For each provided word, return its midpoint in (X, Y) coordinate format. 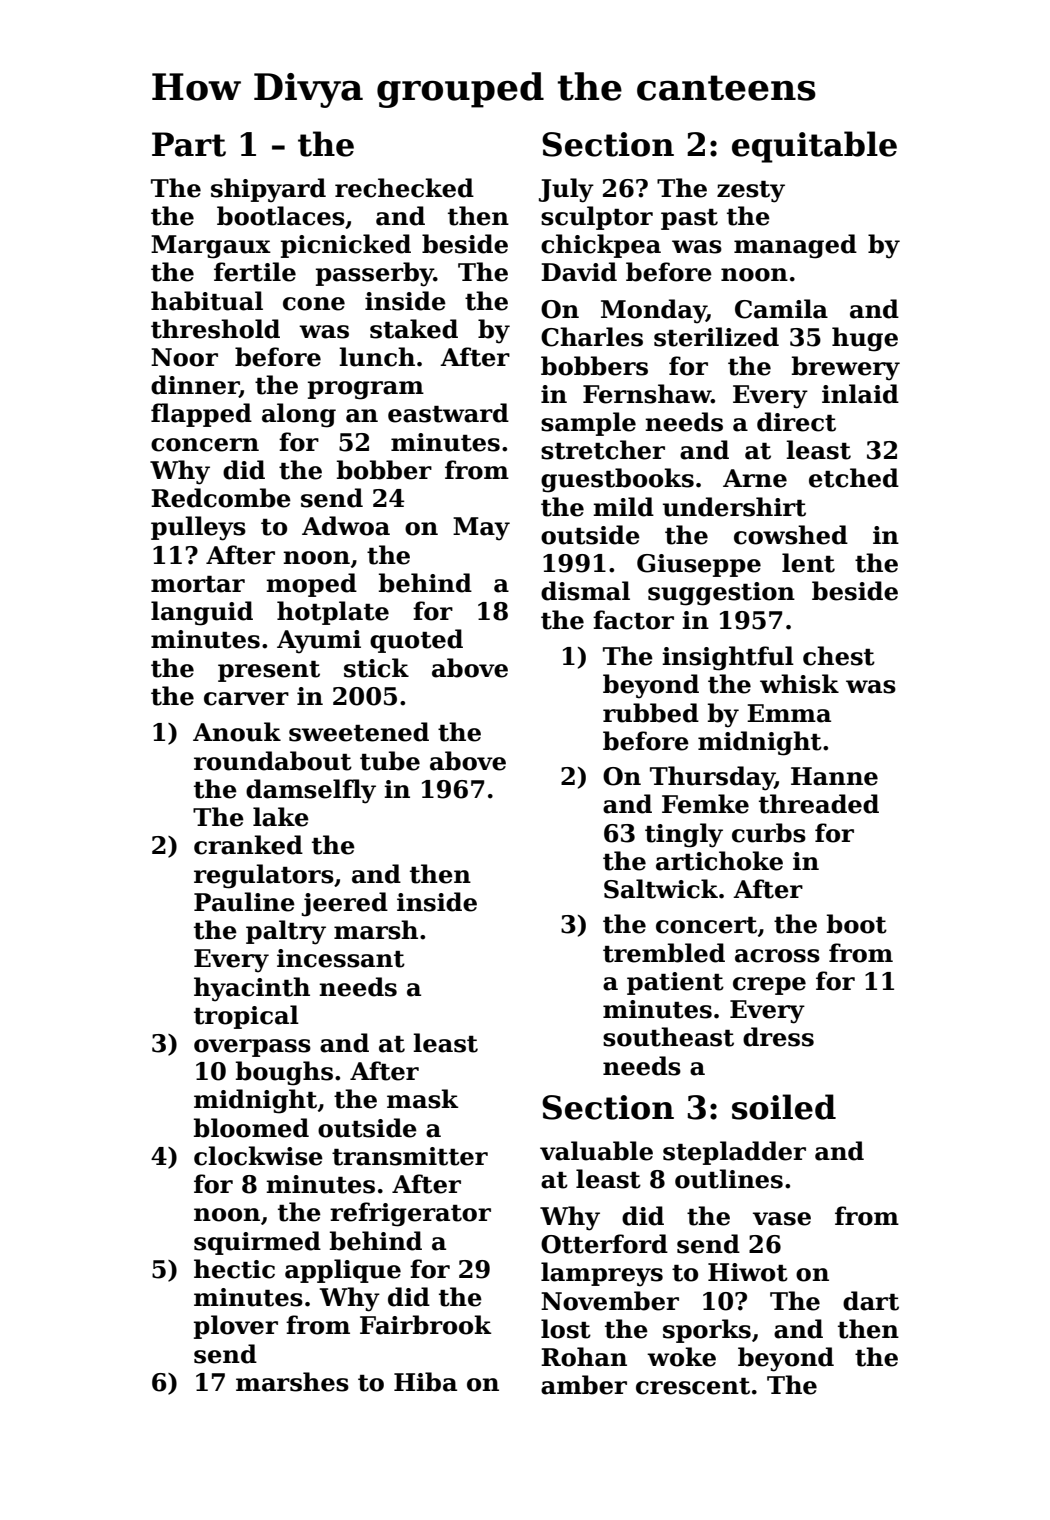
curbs (769, 833)
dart (871, 1301)
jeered (345, 904)
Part (189, 144)
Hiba (425, 1382)
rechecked (404, 188)
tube (390, 761)
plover (236, 1327)
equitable (814, 147)
